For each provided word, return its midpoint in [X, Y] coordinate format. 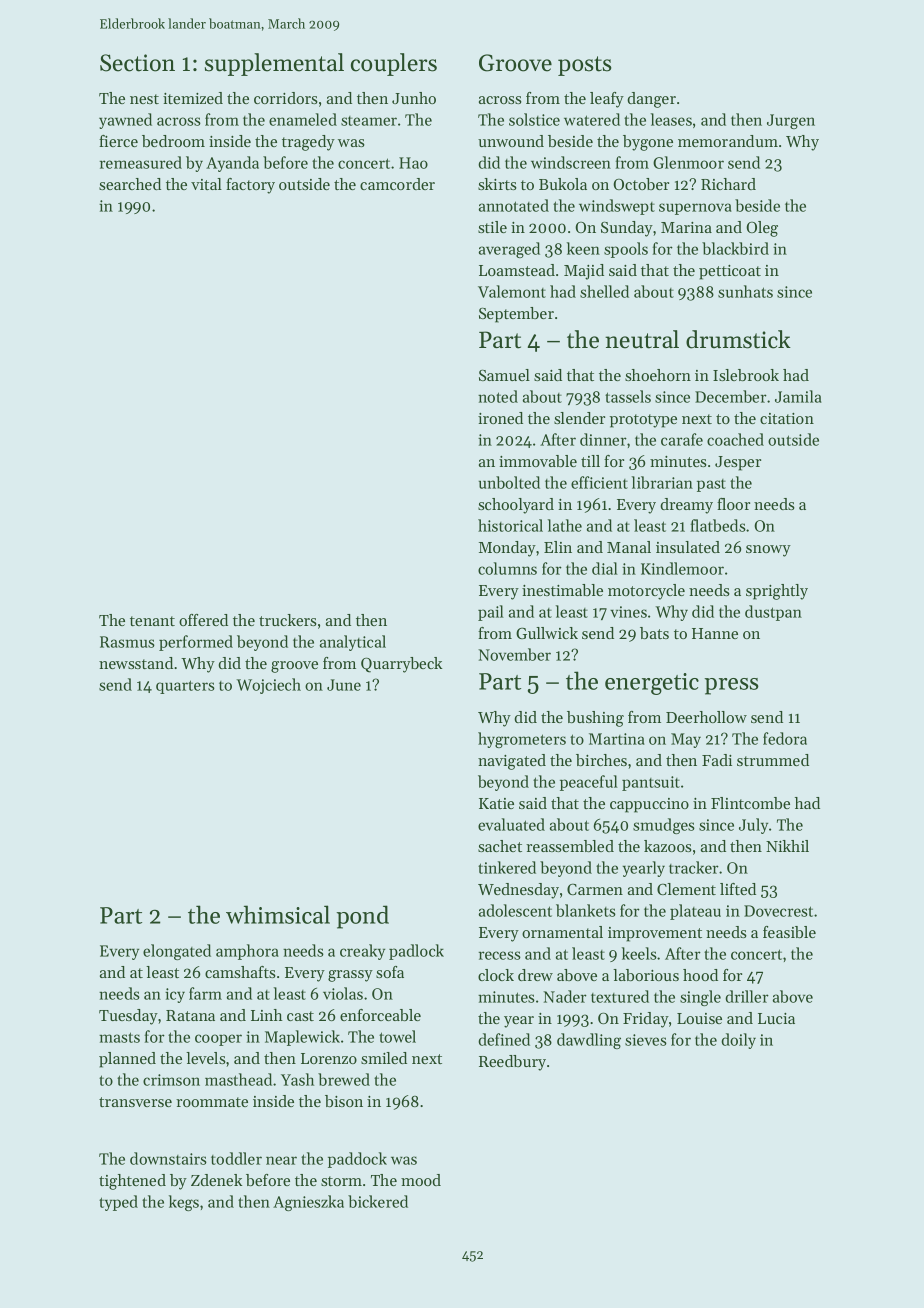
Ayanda [232, 164]
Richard [728, 184]
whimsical [278, 914]
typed [118, 1203]
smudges [664, 826]
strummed [773, 760]
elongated [177, 952]
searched [130, 184]
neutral [642, 339]
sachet [500, 846]
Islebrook [746, 375]
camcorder [397, 184]
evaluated [511, 824]
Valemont [512, 291]
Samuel [504, 375]
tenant [152, 621]
